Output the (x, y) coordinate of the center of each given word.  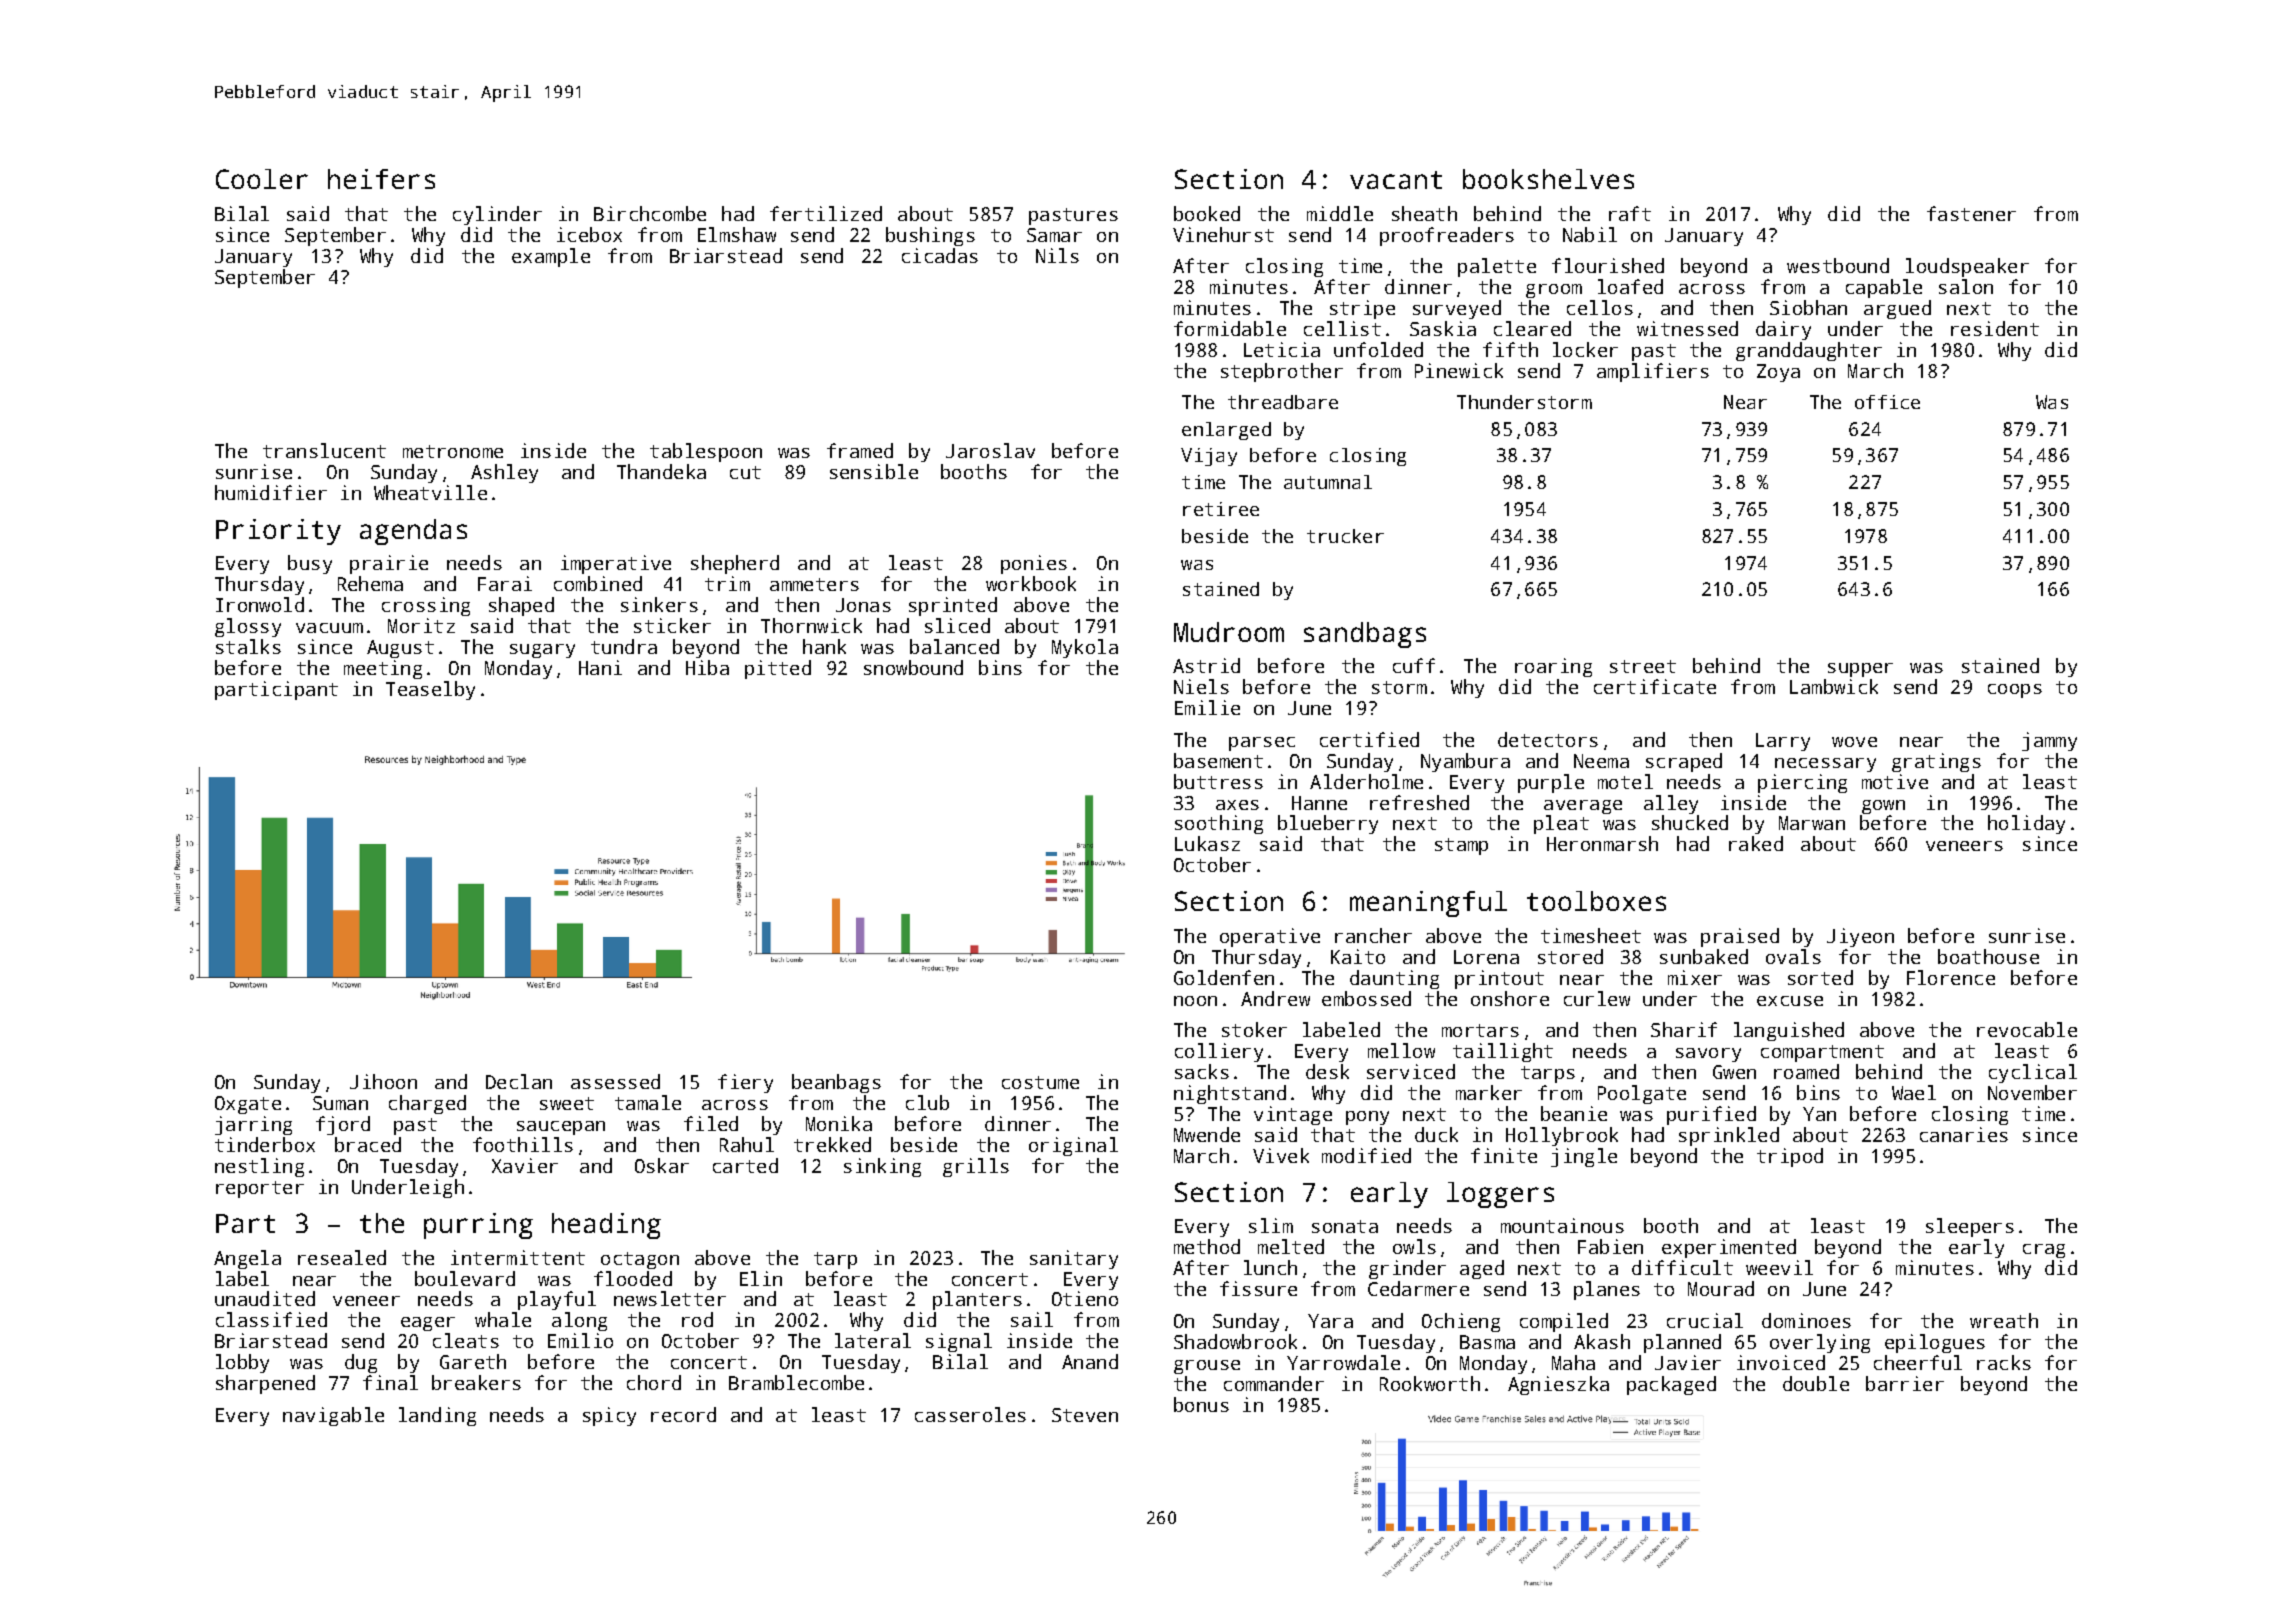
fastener (1971, 213)
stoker (1254, 1029)
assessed (615, 1081)
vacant (1396, 180)
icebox (589, 234)
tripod (1790, 1157)
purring (478, 1226)
